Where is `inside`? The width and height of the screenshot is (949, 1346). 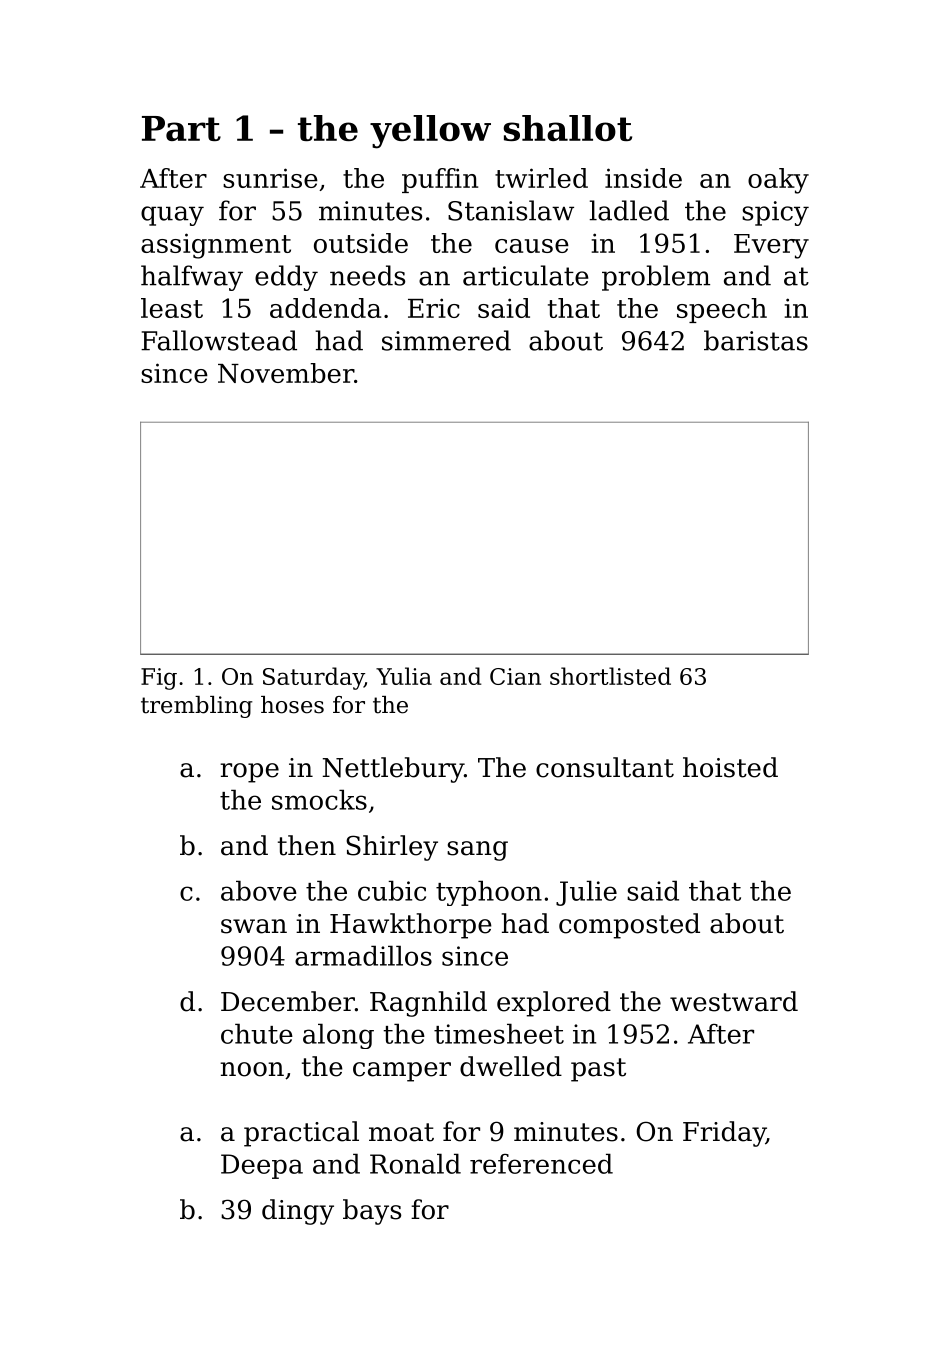 inside is located at coordinates (643, 178).
